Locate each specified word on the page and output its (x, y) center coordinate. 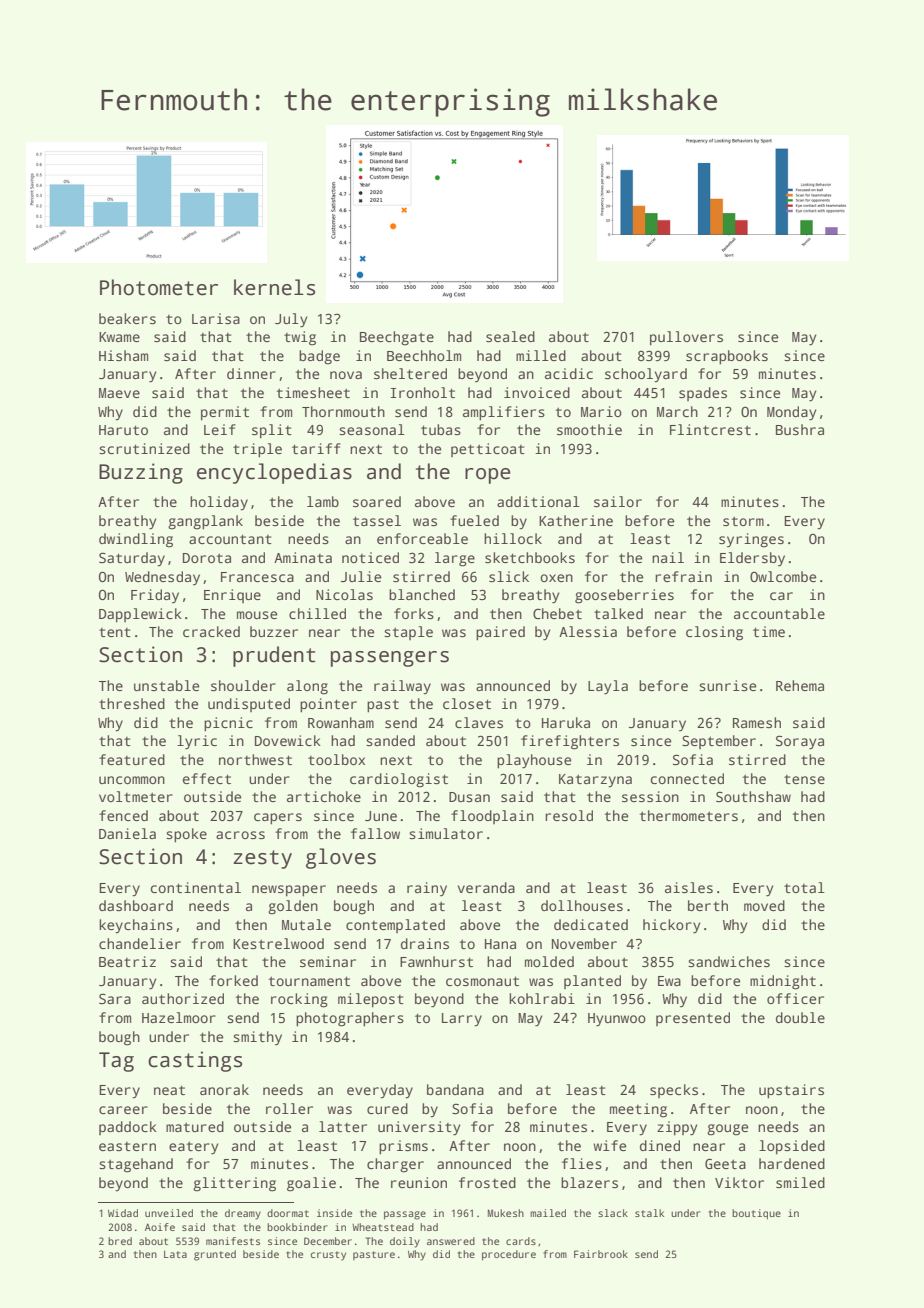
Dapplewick (140, 615)
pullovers (686, 338)
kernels (274, 287)
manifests (233, 1241)
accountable (779, 613)
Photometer (159, 287)
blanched (422, 594)
